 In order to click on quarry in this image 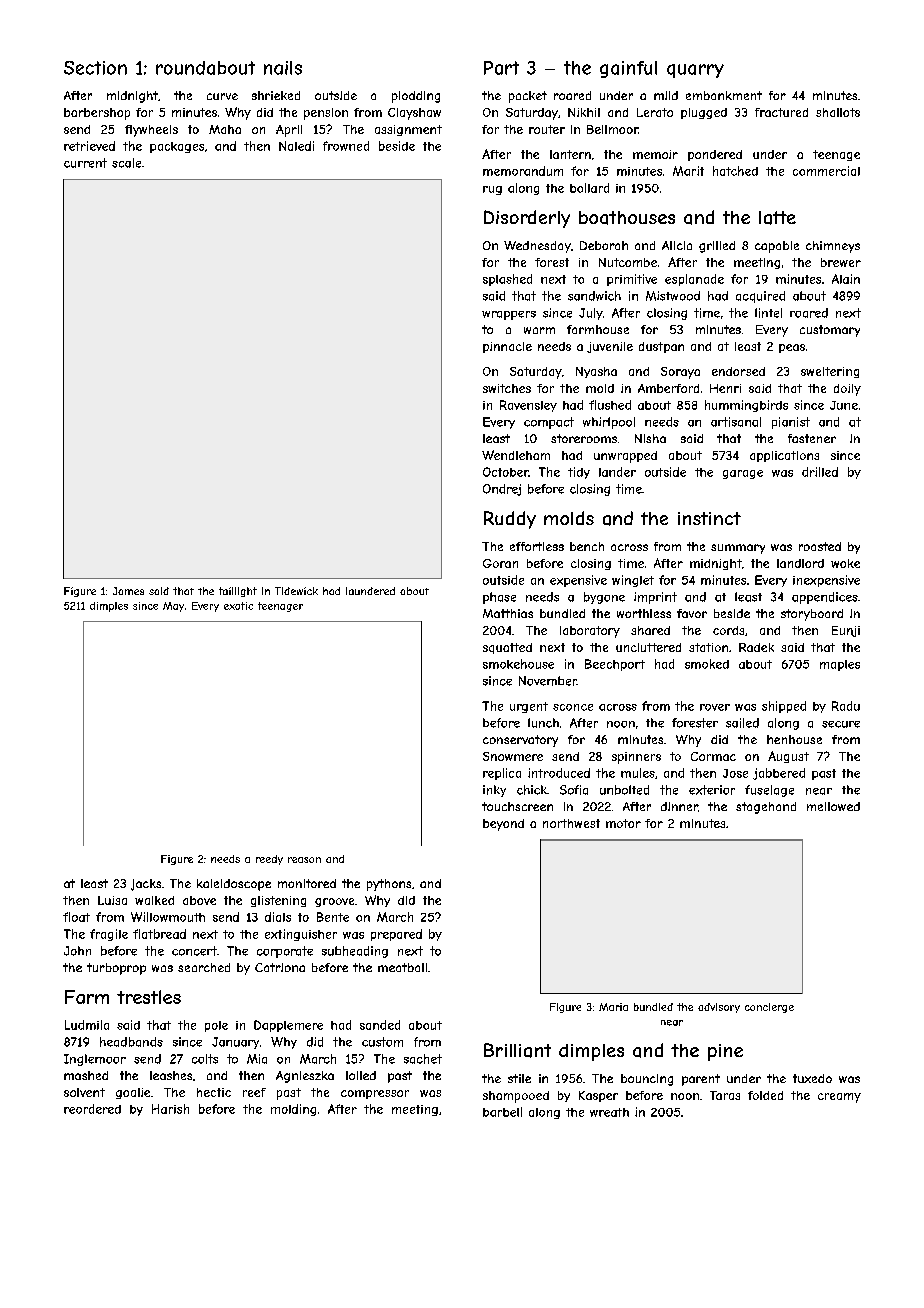, I will do `click(695, 71)`.
